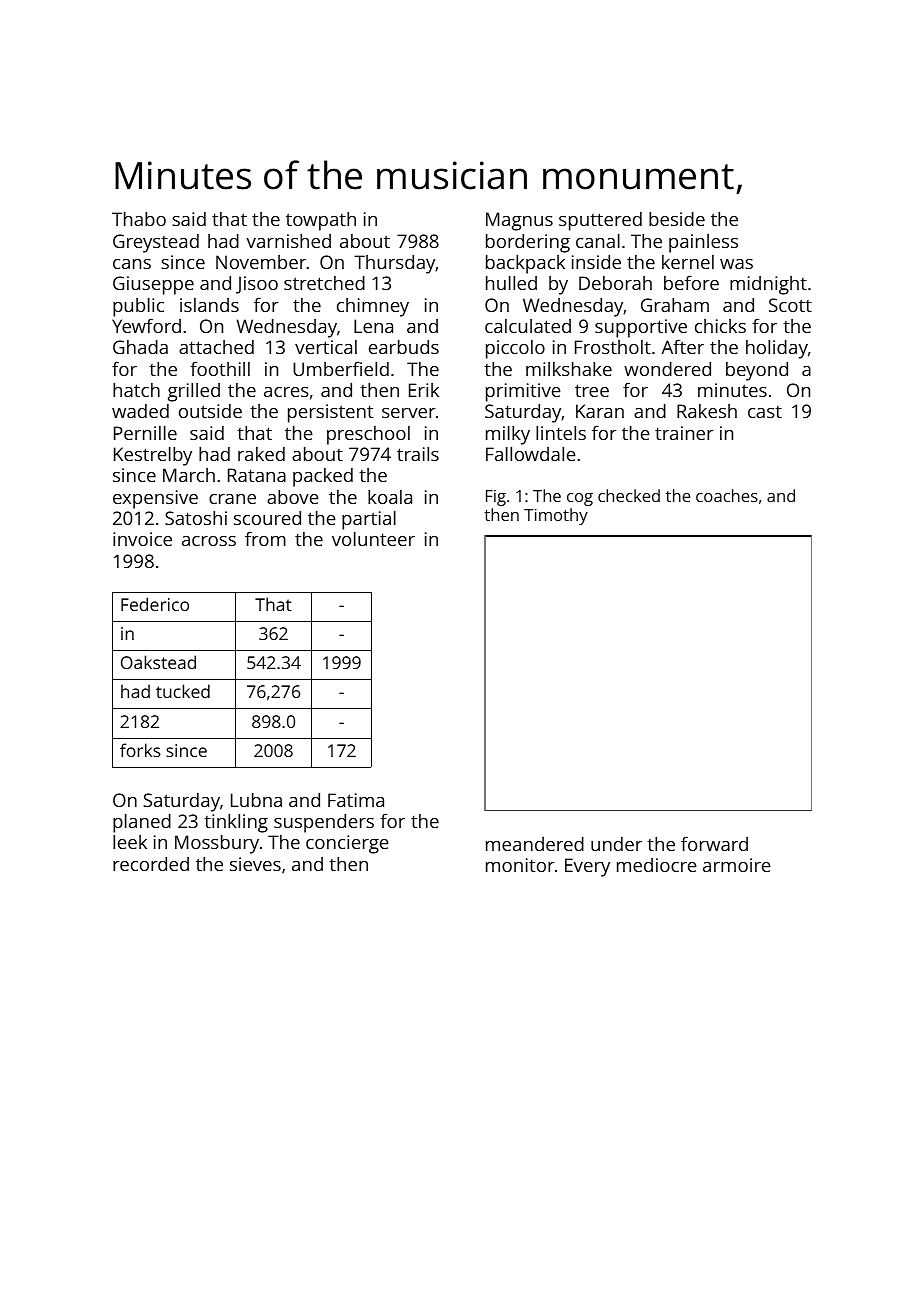 The height and width of the screenshot is (1311, 924). I want to click on Oakstead, so click(158, 662).
